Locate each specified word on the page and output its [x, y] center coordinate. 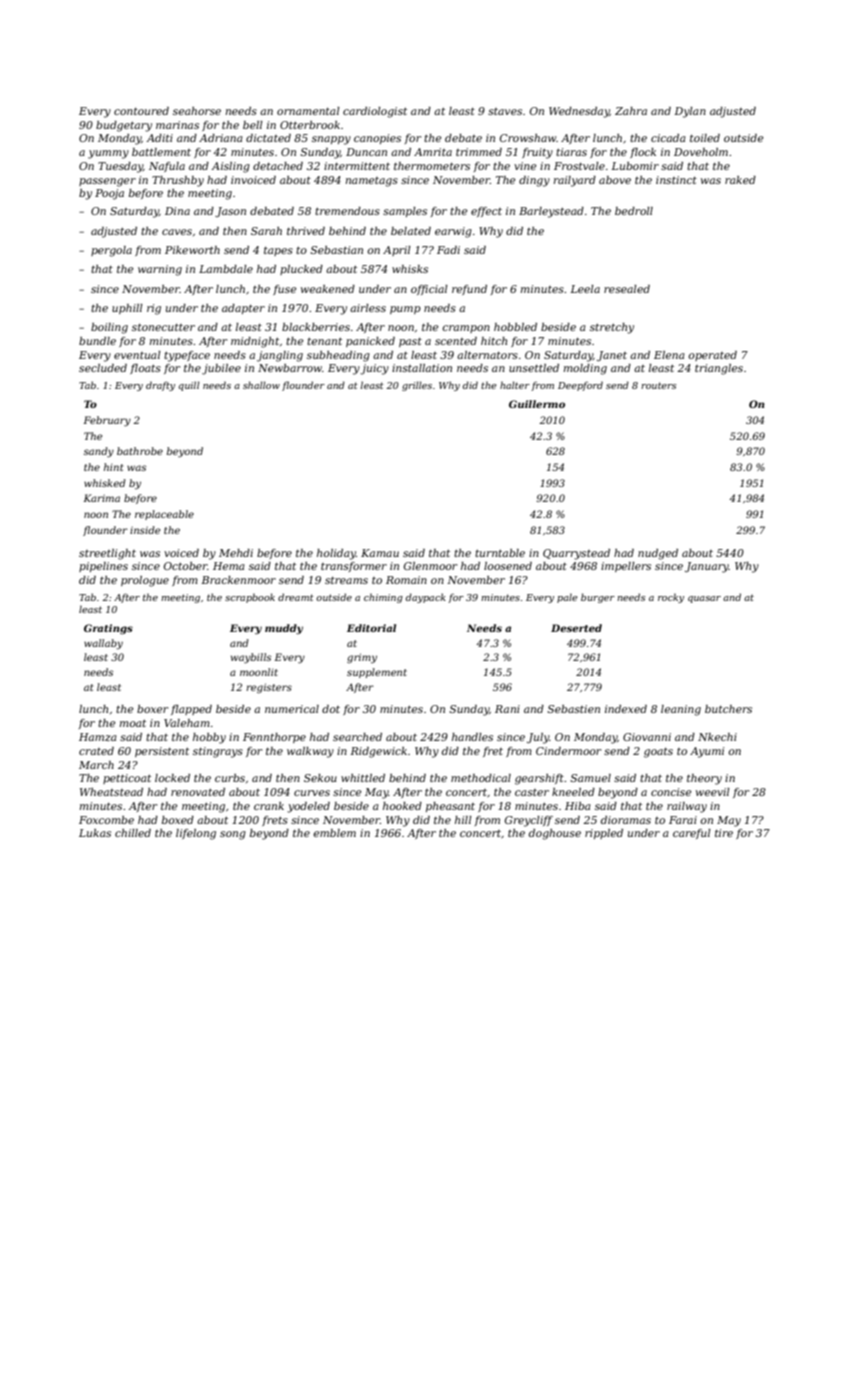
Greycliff [529, 821]
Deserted [576, 628]
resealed [627, 289]
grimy [362, 658]
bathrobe [140, 451]
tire [724, 833]
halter [515, 385]
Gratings [108, 629]
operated [712, 356]
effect [486, 212]
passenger [107, 182]
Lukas [95, 833]
